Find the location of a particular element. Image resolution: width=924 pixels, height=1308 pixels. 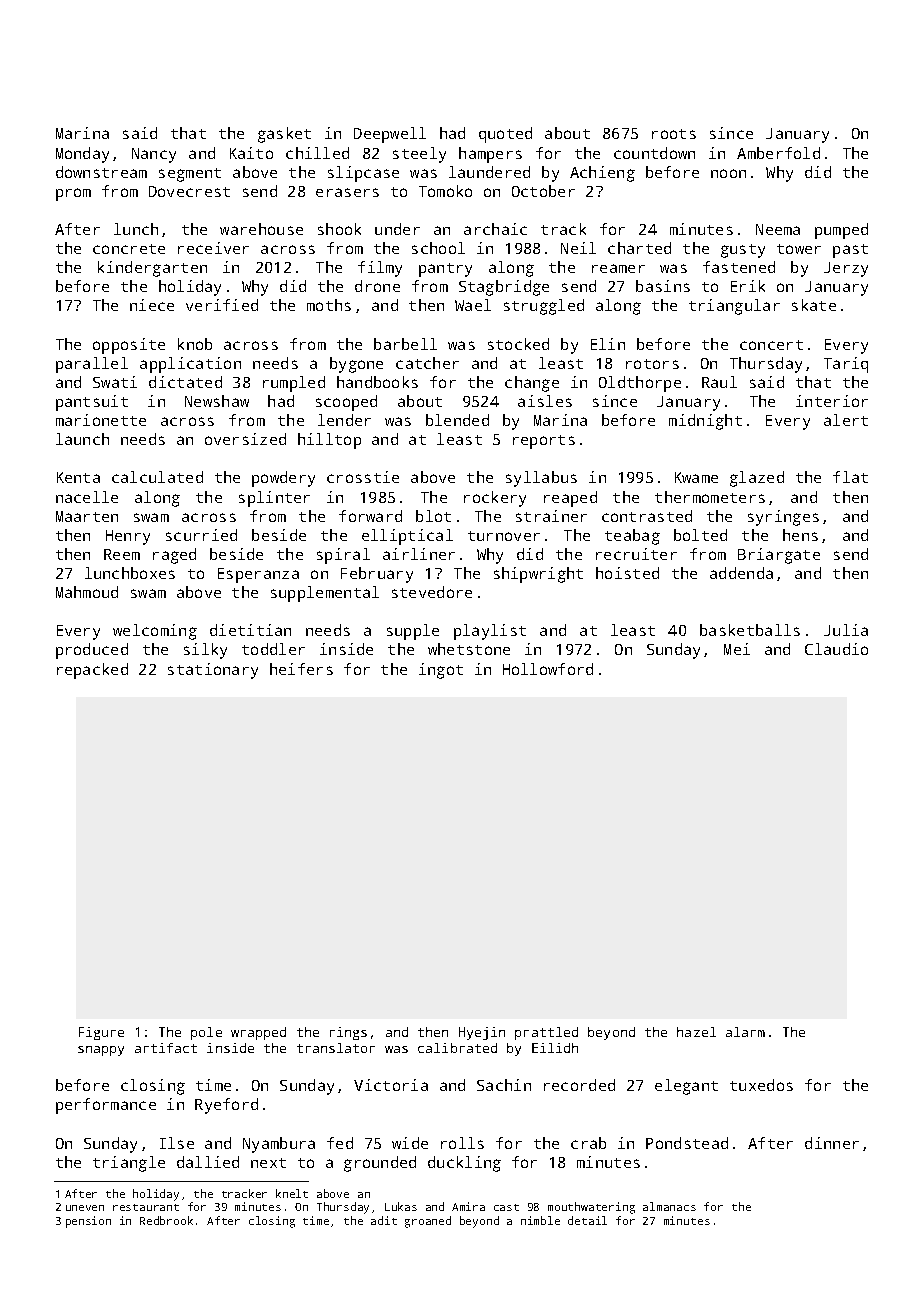

lender is located at coordinates (344, 420).
